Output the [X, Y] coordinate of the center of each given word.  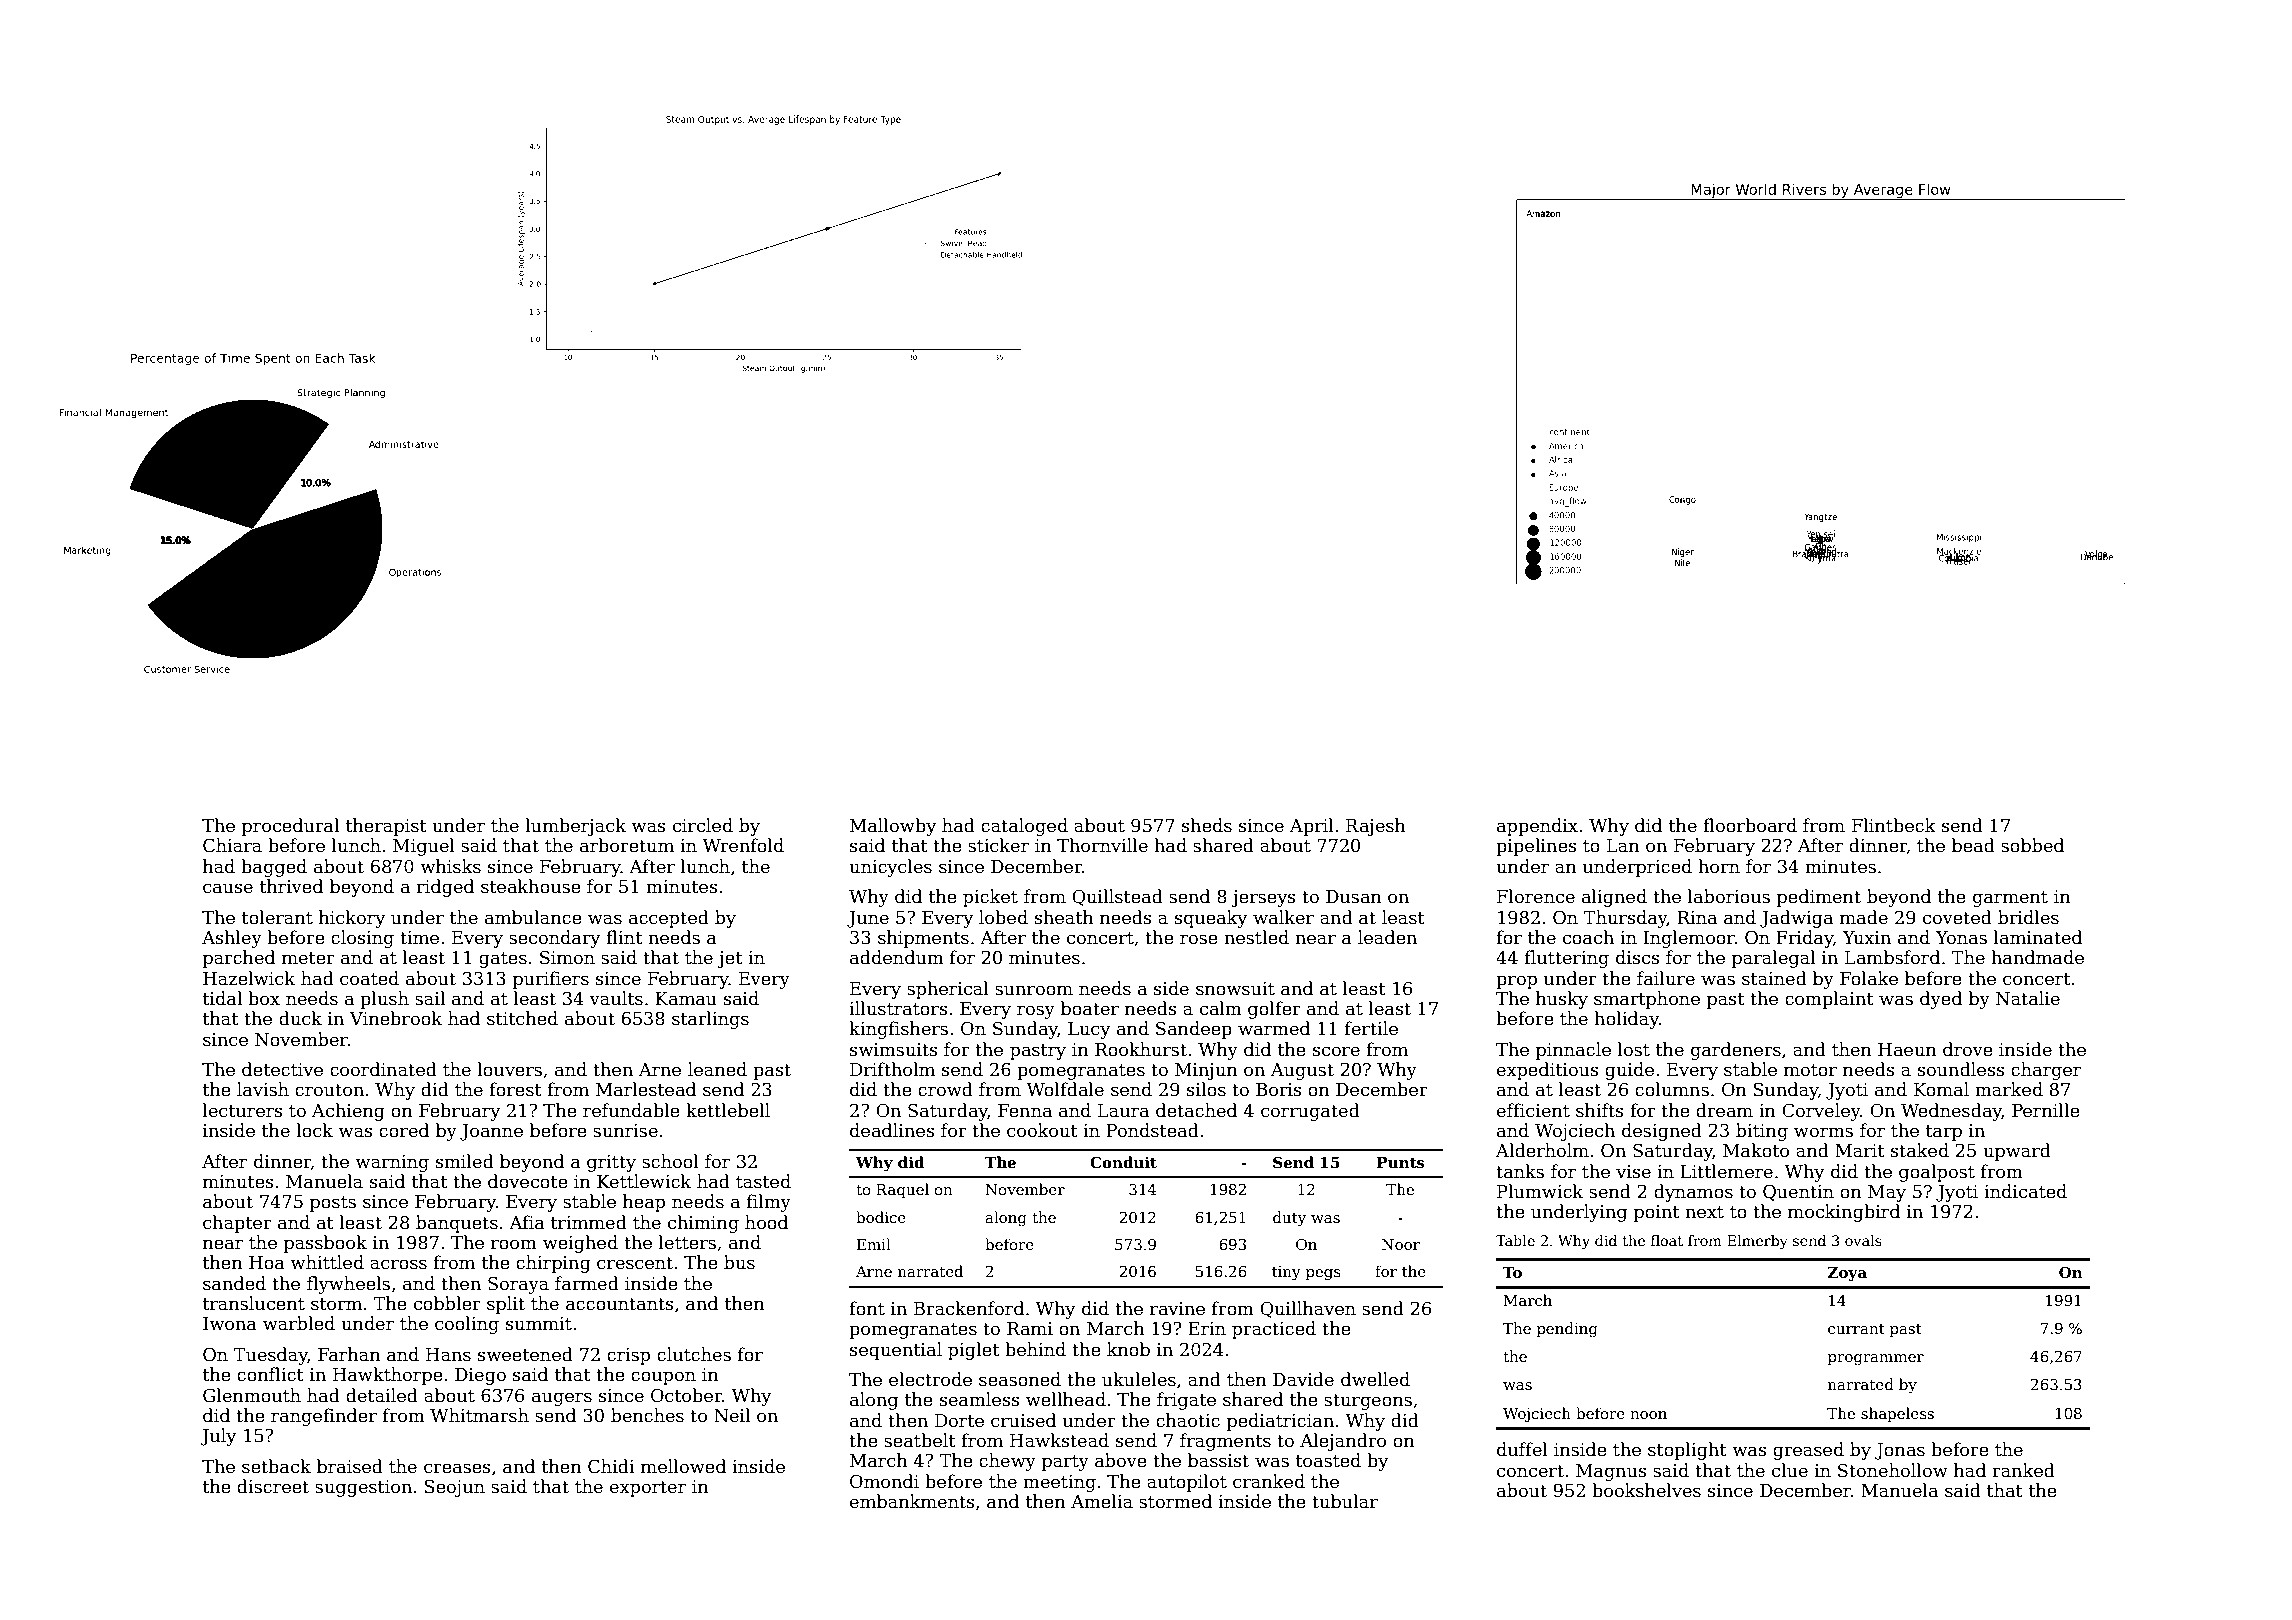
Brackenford [969, 1308]
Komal [1941, 1089]
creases [457, 1468]
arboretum [627, 845]
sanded [234, 1283]
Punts [1400, 1163]
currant [1856, 1329]
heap [644, 1203]
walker [1283, 917]
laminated [2038, 937]
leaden [1387, 937]
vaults [616, 998]
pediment [1819, 898]
